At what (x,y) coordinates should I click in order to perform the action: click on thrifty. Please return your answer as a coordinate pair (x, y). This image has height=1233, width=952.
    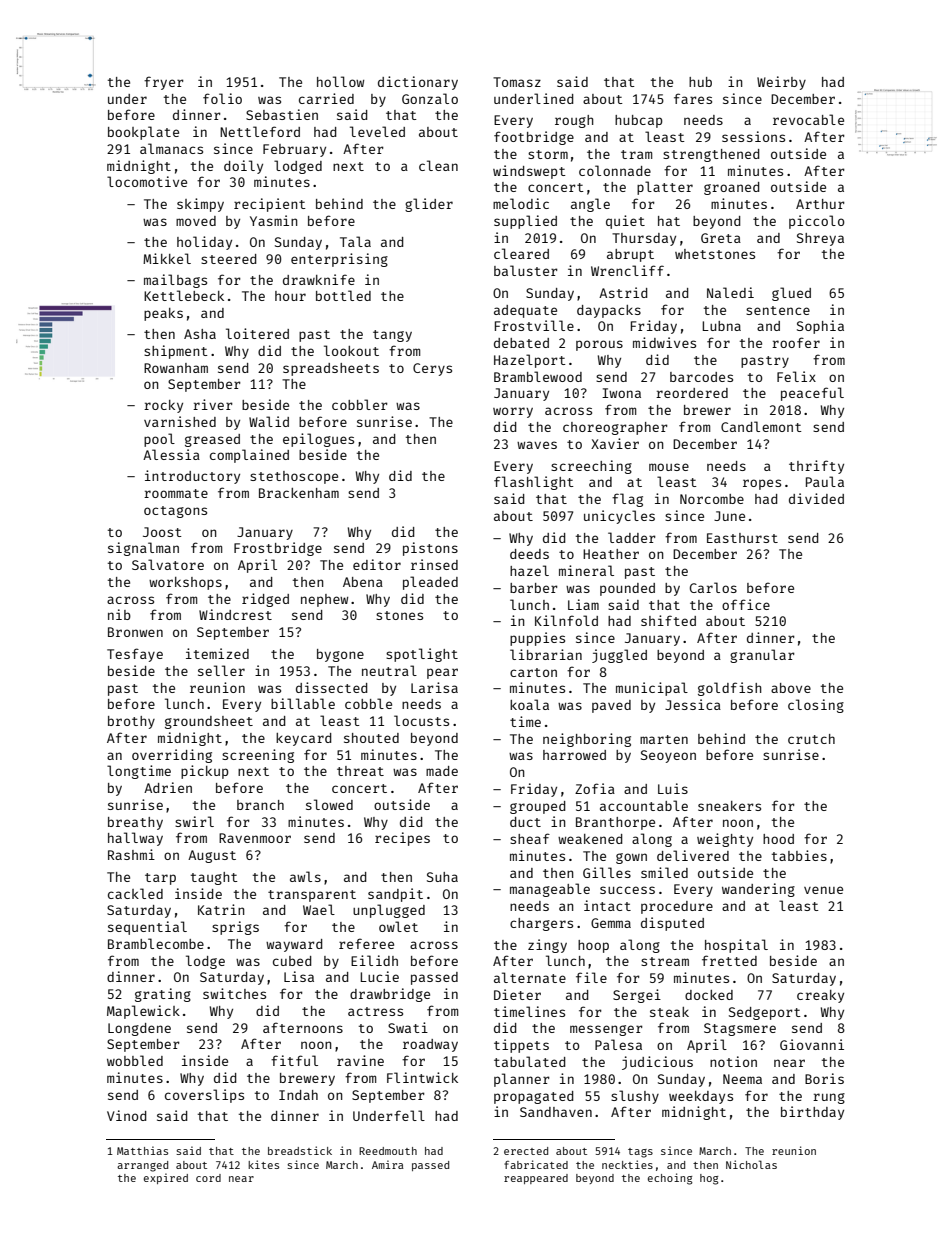
    Looking at the image, I should click on (816, 467).
